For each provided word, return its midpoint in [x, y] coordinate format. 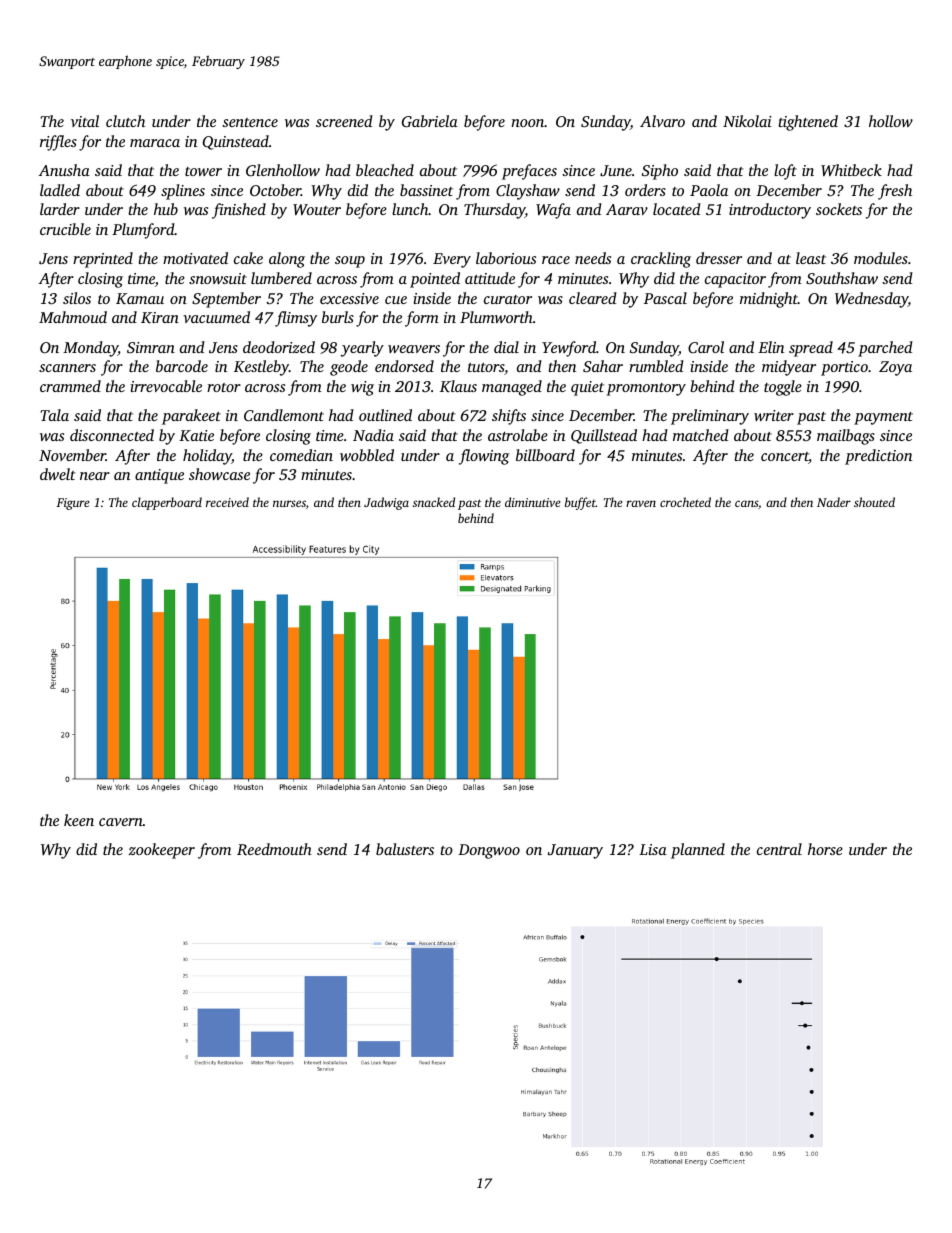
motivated [195, 258]
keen [79, 820]
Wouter [317, 209]
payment [883, 418]
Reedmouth [274, 849]
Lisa [653, 849]
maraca [155, 143]
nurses [289, 503]
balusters [405, 849]
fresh [895, 192]
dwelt [57, 474]
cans [746, 503]
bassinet [426, 190]
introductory [770, 211]
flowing [484, 457]
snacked [434, 502]
